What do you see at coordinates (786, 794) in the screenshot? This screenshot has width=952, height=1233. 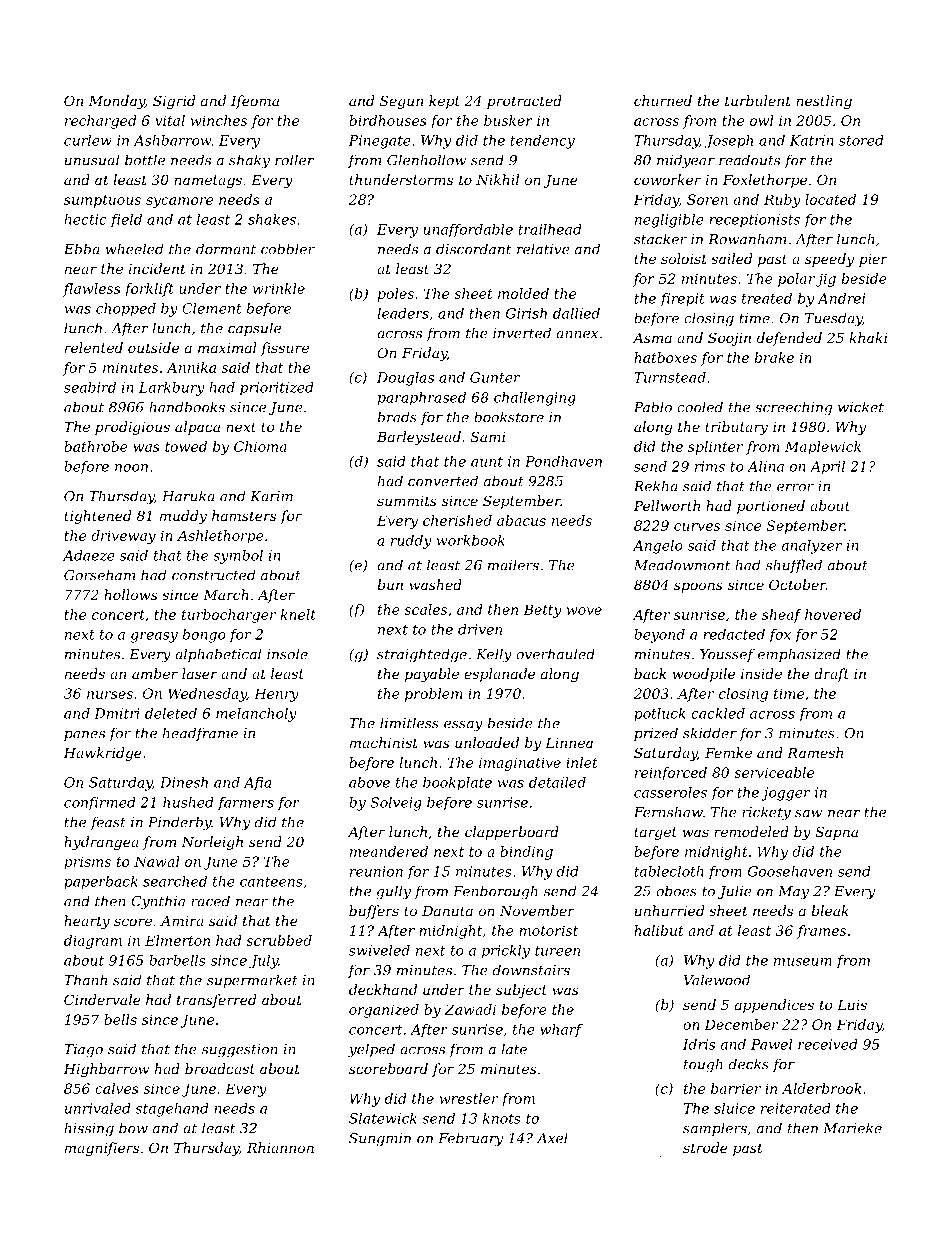 I see `jogger` at bounding box center [786, 794].
